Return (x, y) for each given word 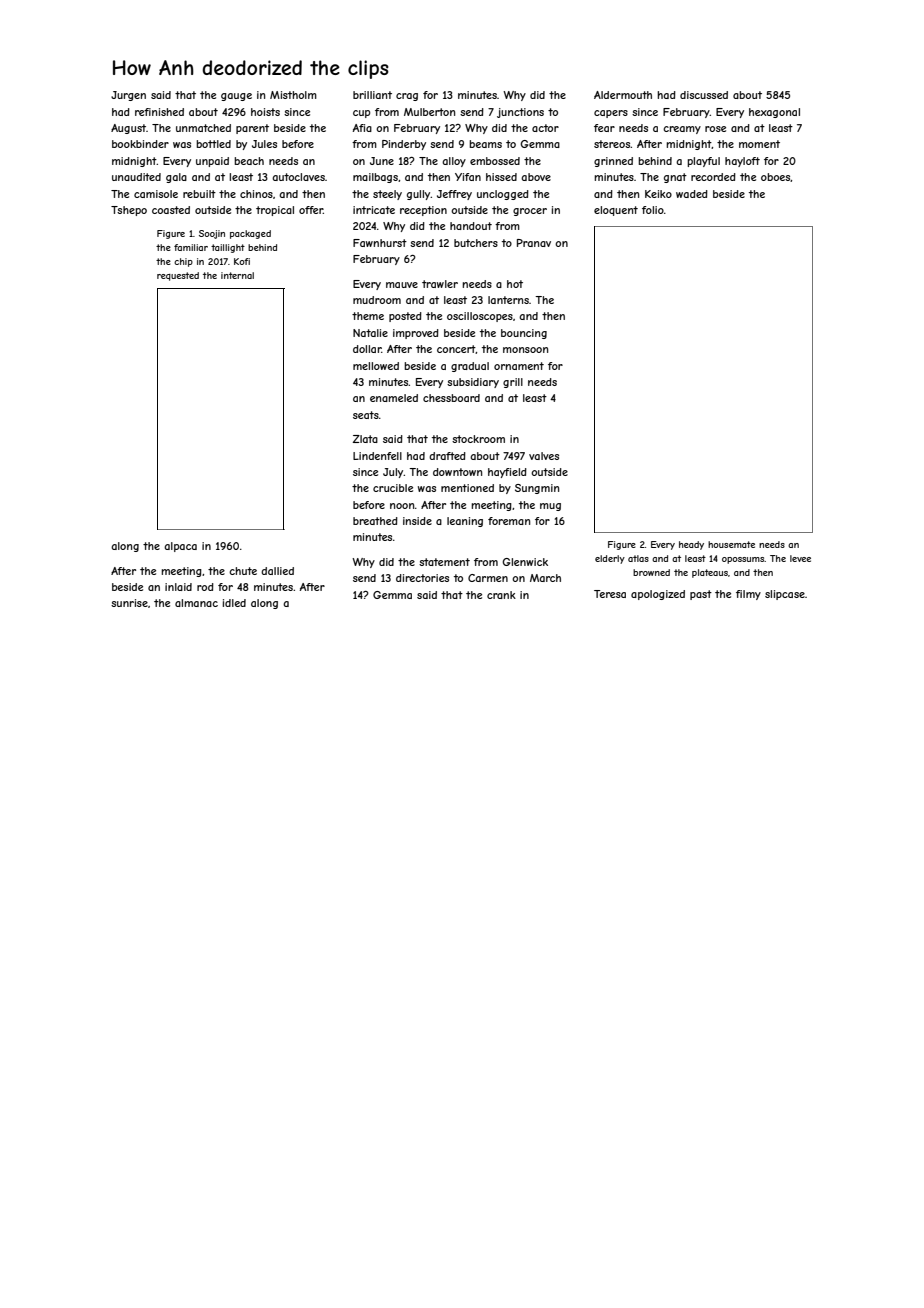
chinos (256, 194)
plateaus (710, 573)
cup (361, 114)
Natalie (370, 333)
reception (423, 211)
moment (759, 144)
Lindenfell (377, 456)
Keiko (658, 194)
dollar (367, 349)
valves (544, 456)
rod (205, 587)
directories (422, 578)
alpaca (180, 547)
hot (515, 284)
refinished (159, 112)
